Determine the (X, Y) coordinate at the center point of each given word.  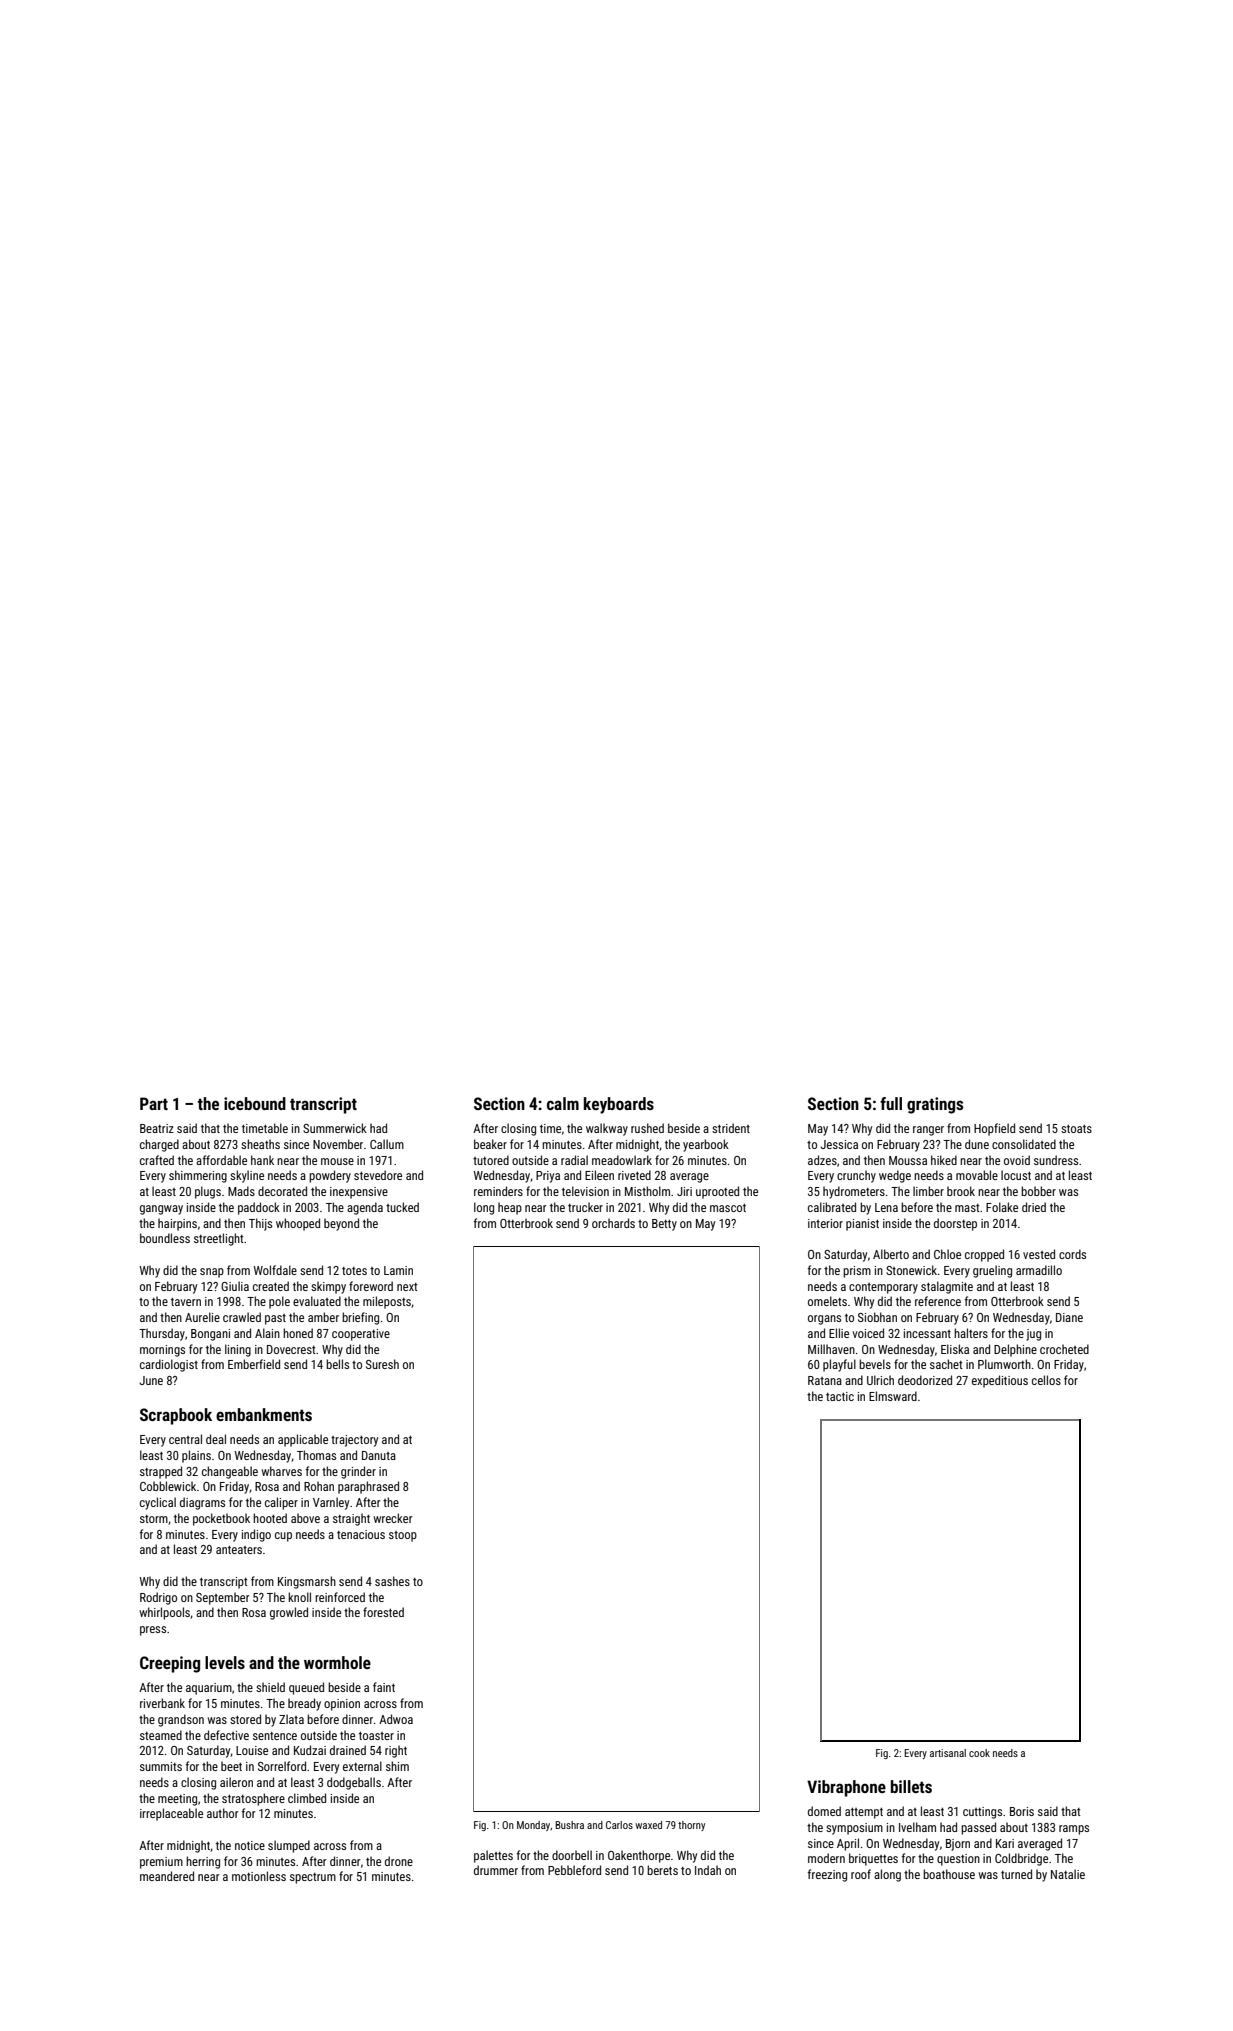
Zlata (291, 1719)
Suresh (382, 1364)
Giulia (235, 1286)
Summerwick (335, 1128)
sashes (392, 1581)
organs (824, 1320)
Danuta (379, 1455)
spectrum (313, 1878)
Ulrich (880, 1380)
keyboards (619, 1105)
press (153, 1631)
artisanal (948, 1753)
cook (979, 1753)
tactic (840, 1396)
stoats (1076, 1129)
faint (384, 1687)
